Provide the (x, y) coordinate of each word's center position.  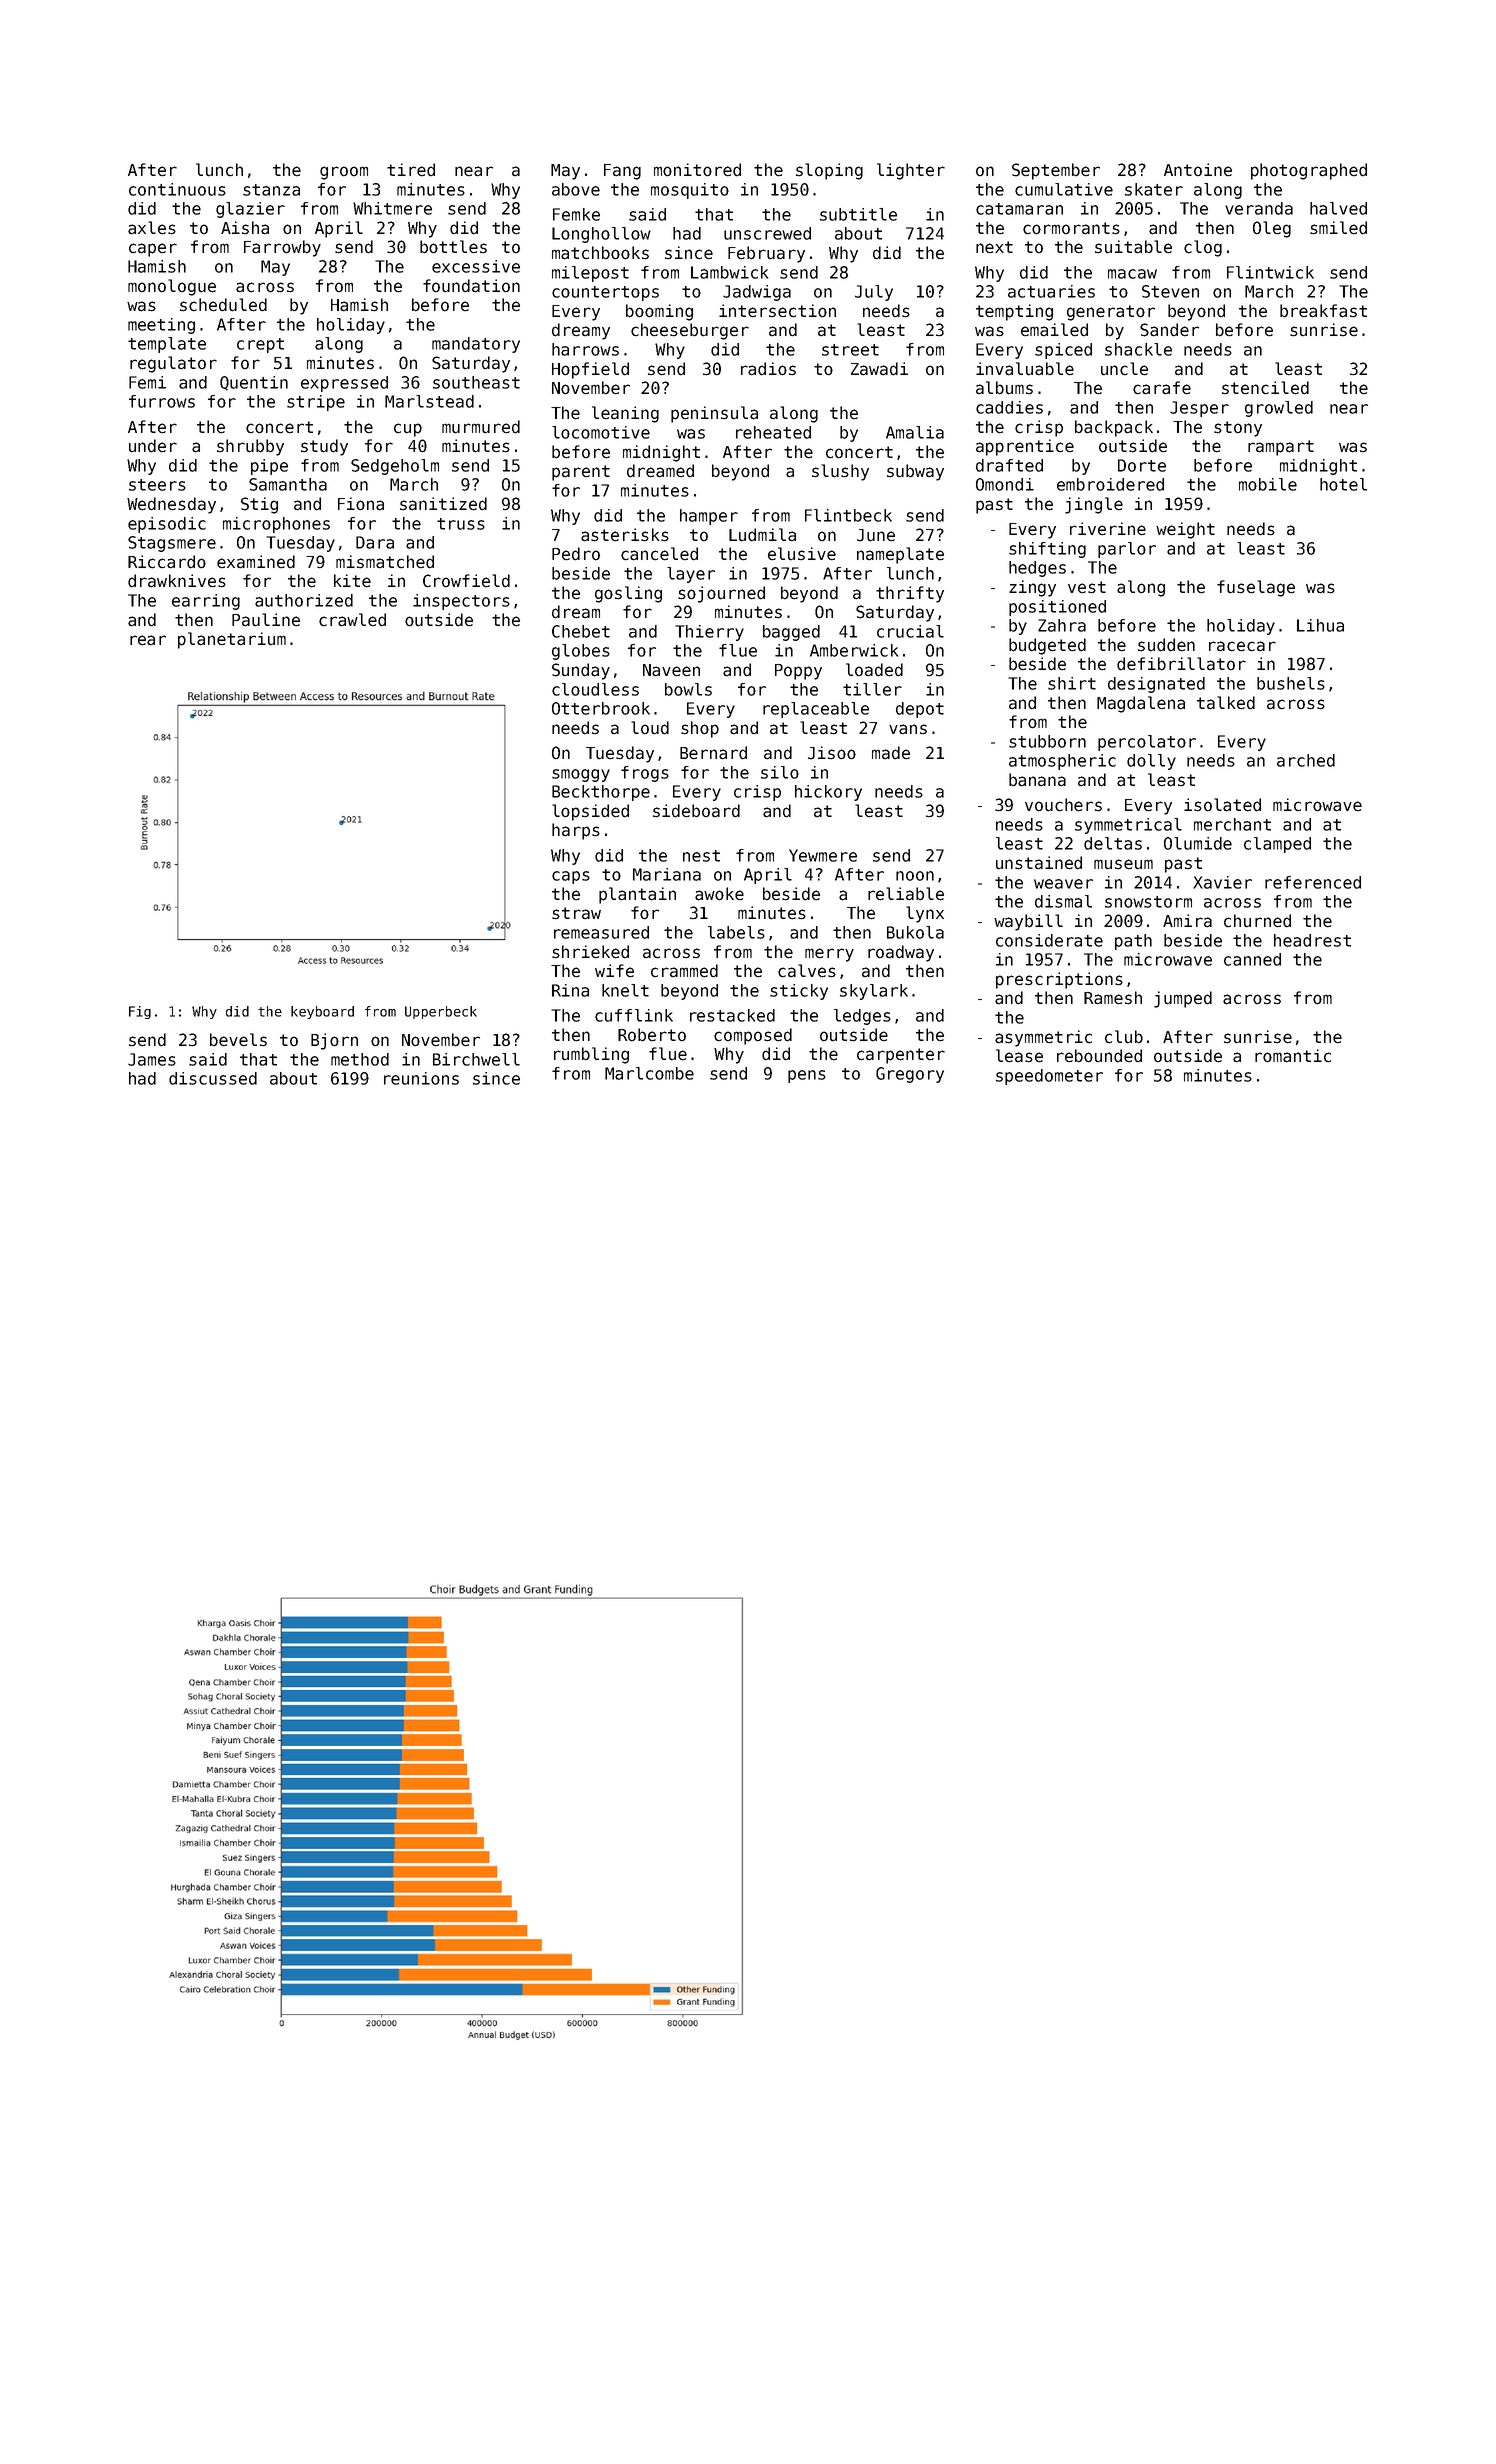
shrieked (590, 952)
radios (768, 369)
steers (157, 485)
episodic (167, 525)
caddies (1009, 407)
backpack (1114, 428)
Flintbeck (848, 515)
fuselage (1256, 588)
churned (1257, 921)
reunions (421, 1078)
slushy (840, 472)
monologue (172, 287)
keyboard (322, 1012)
